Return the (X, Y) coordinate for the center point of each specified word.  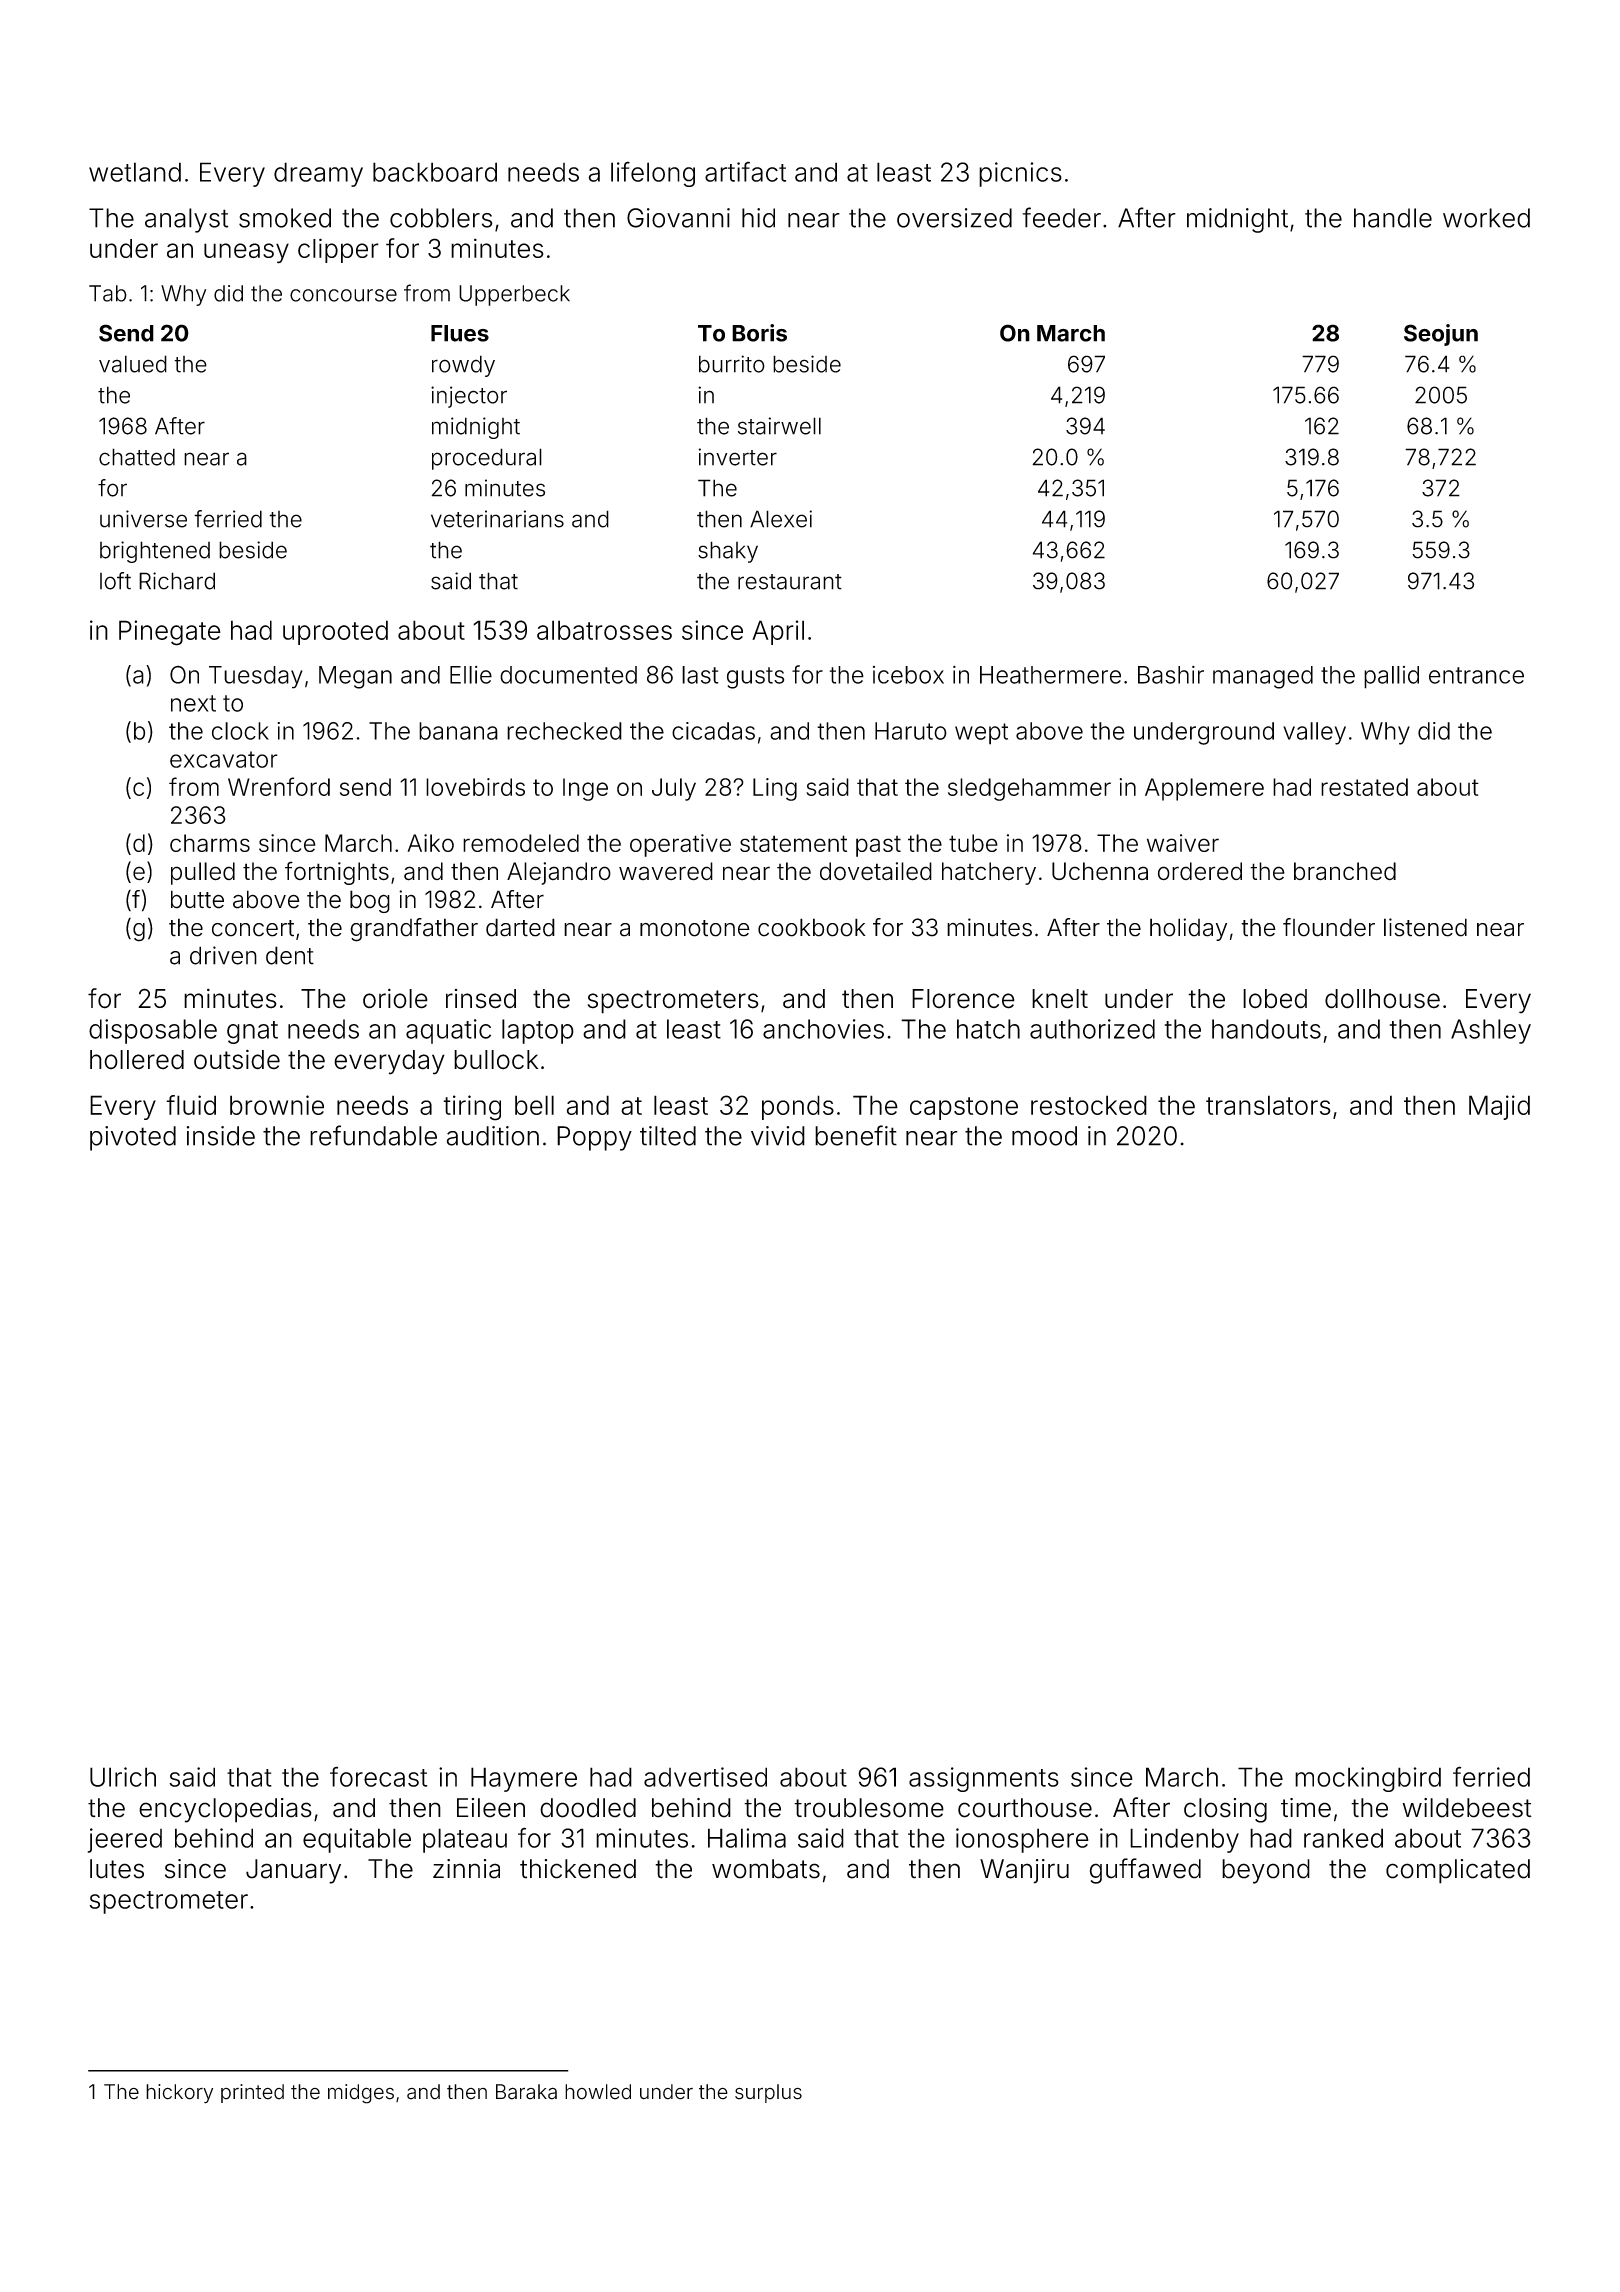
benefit (856, 1135)
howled (598, 2092)
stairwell (779, 426)
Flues (460, 333)
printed (252, 2093)
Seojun (1441, 335)
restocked (1089, 1105)
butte (197, 899)
